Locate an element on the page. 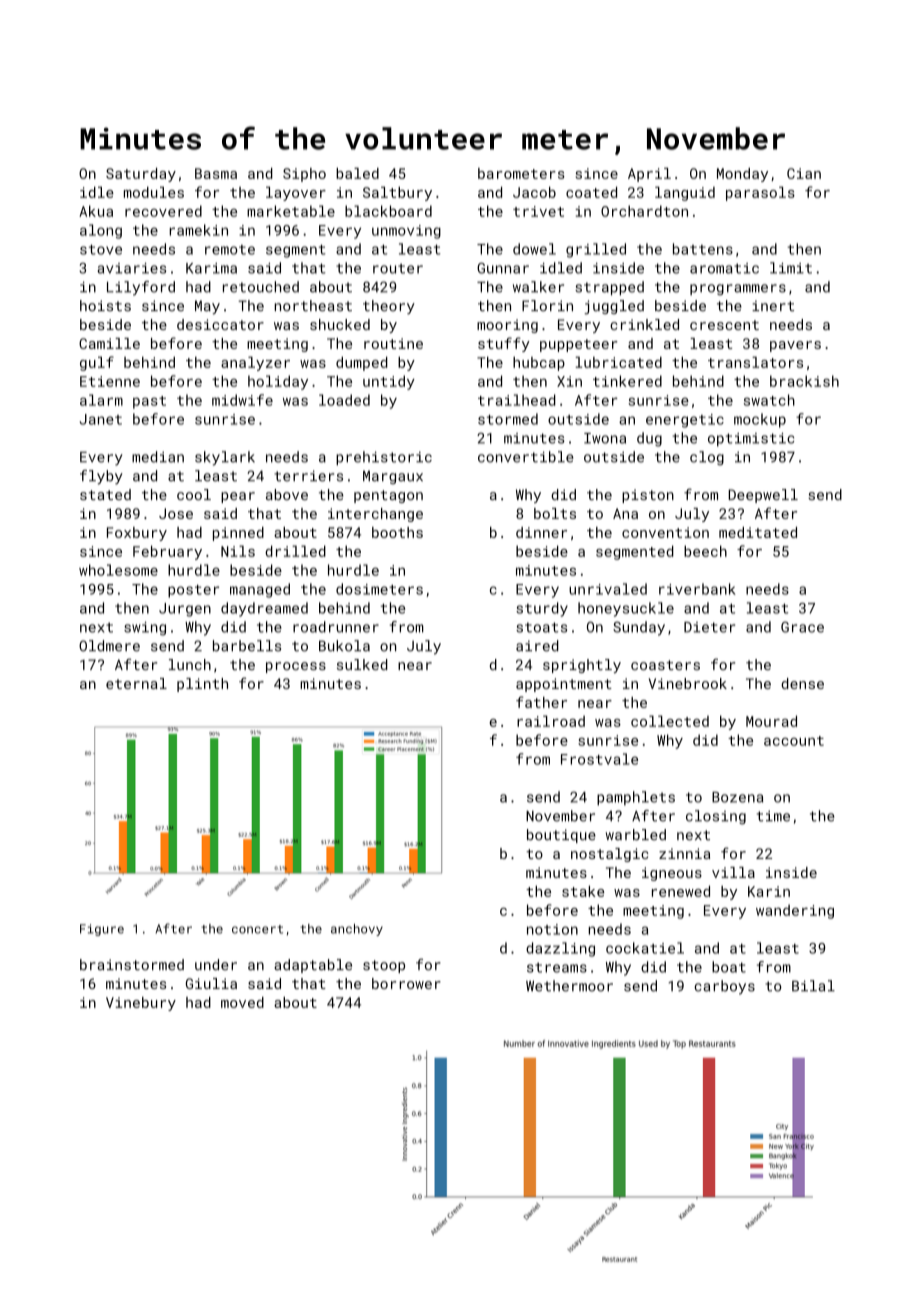  plinth is located at coordinates (202, 685).
